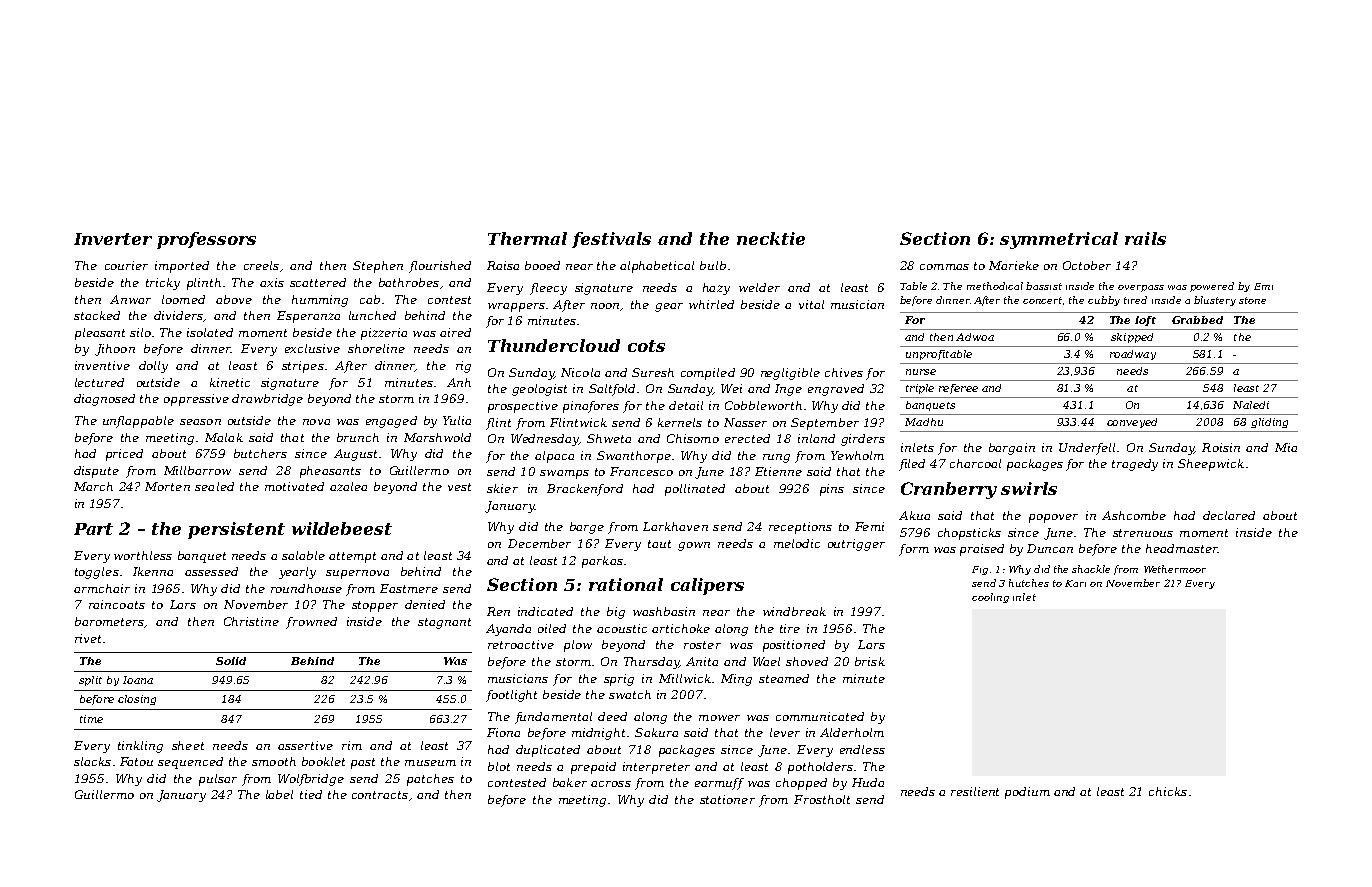 The height and width of the screenshot is (887, 1372). I want to click on cots, so click(646, 346).
